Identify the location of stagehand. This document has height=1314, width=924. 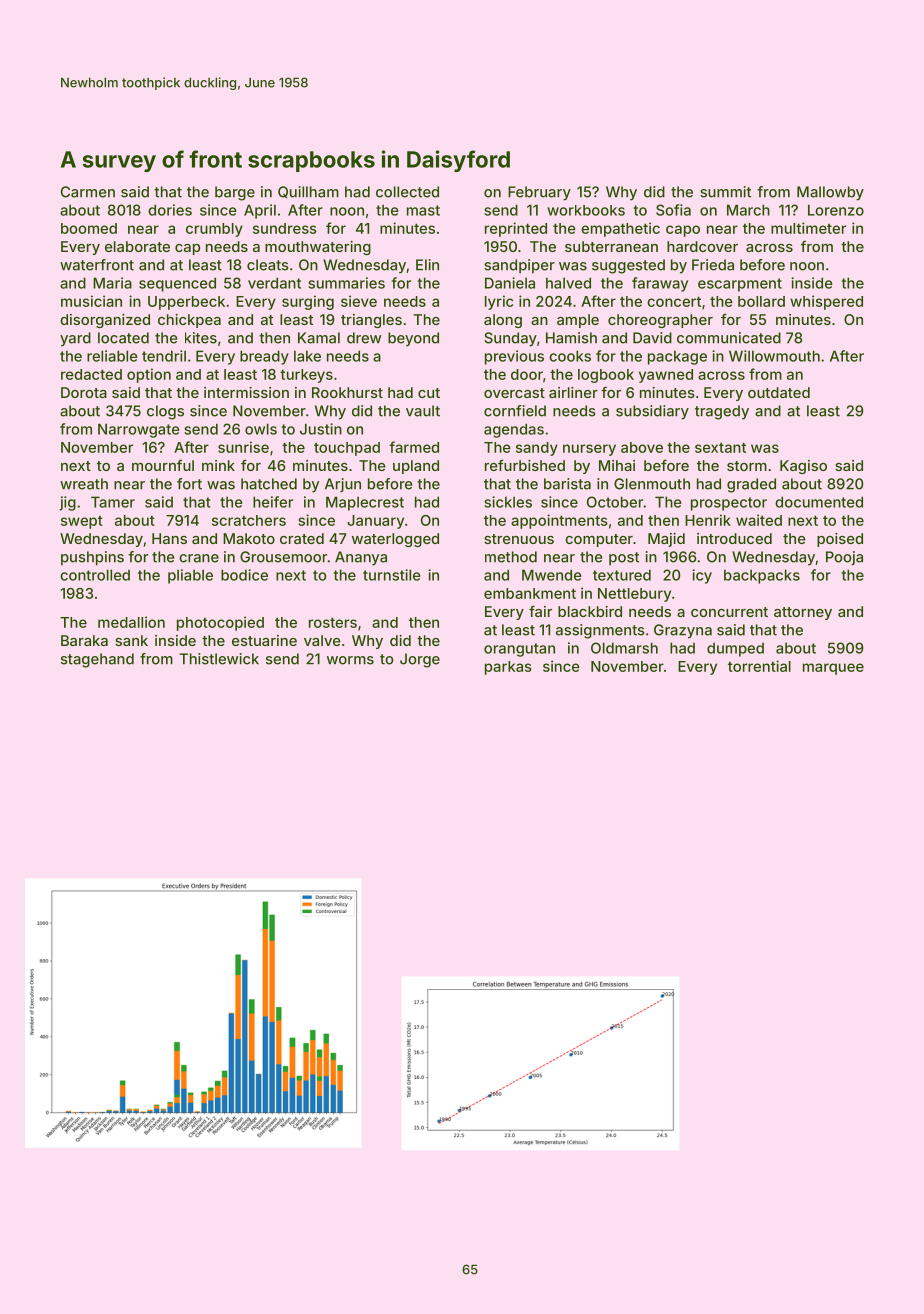
(97, 660).
